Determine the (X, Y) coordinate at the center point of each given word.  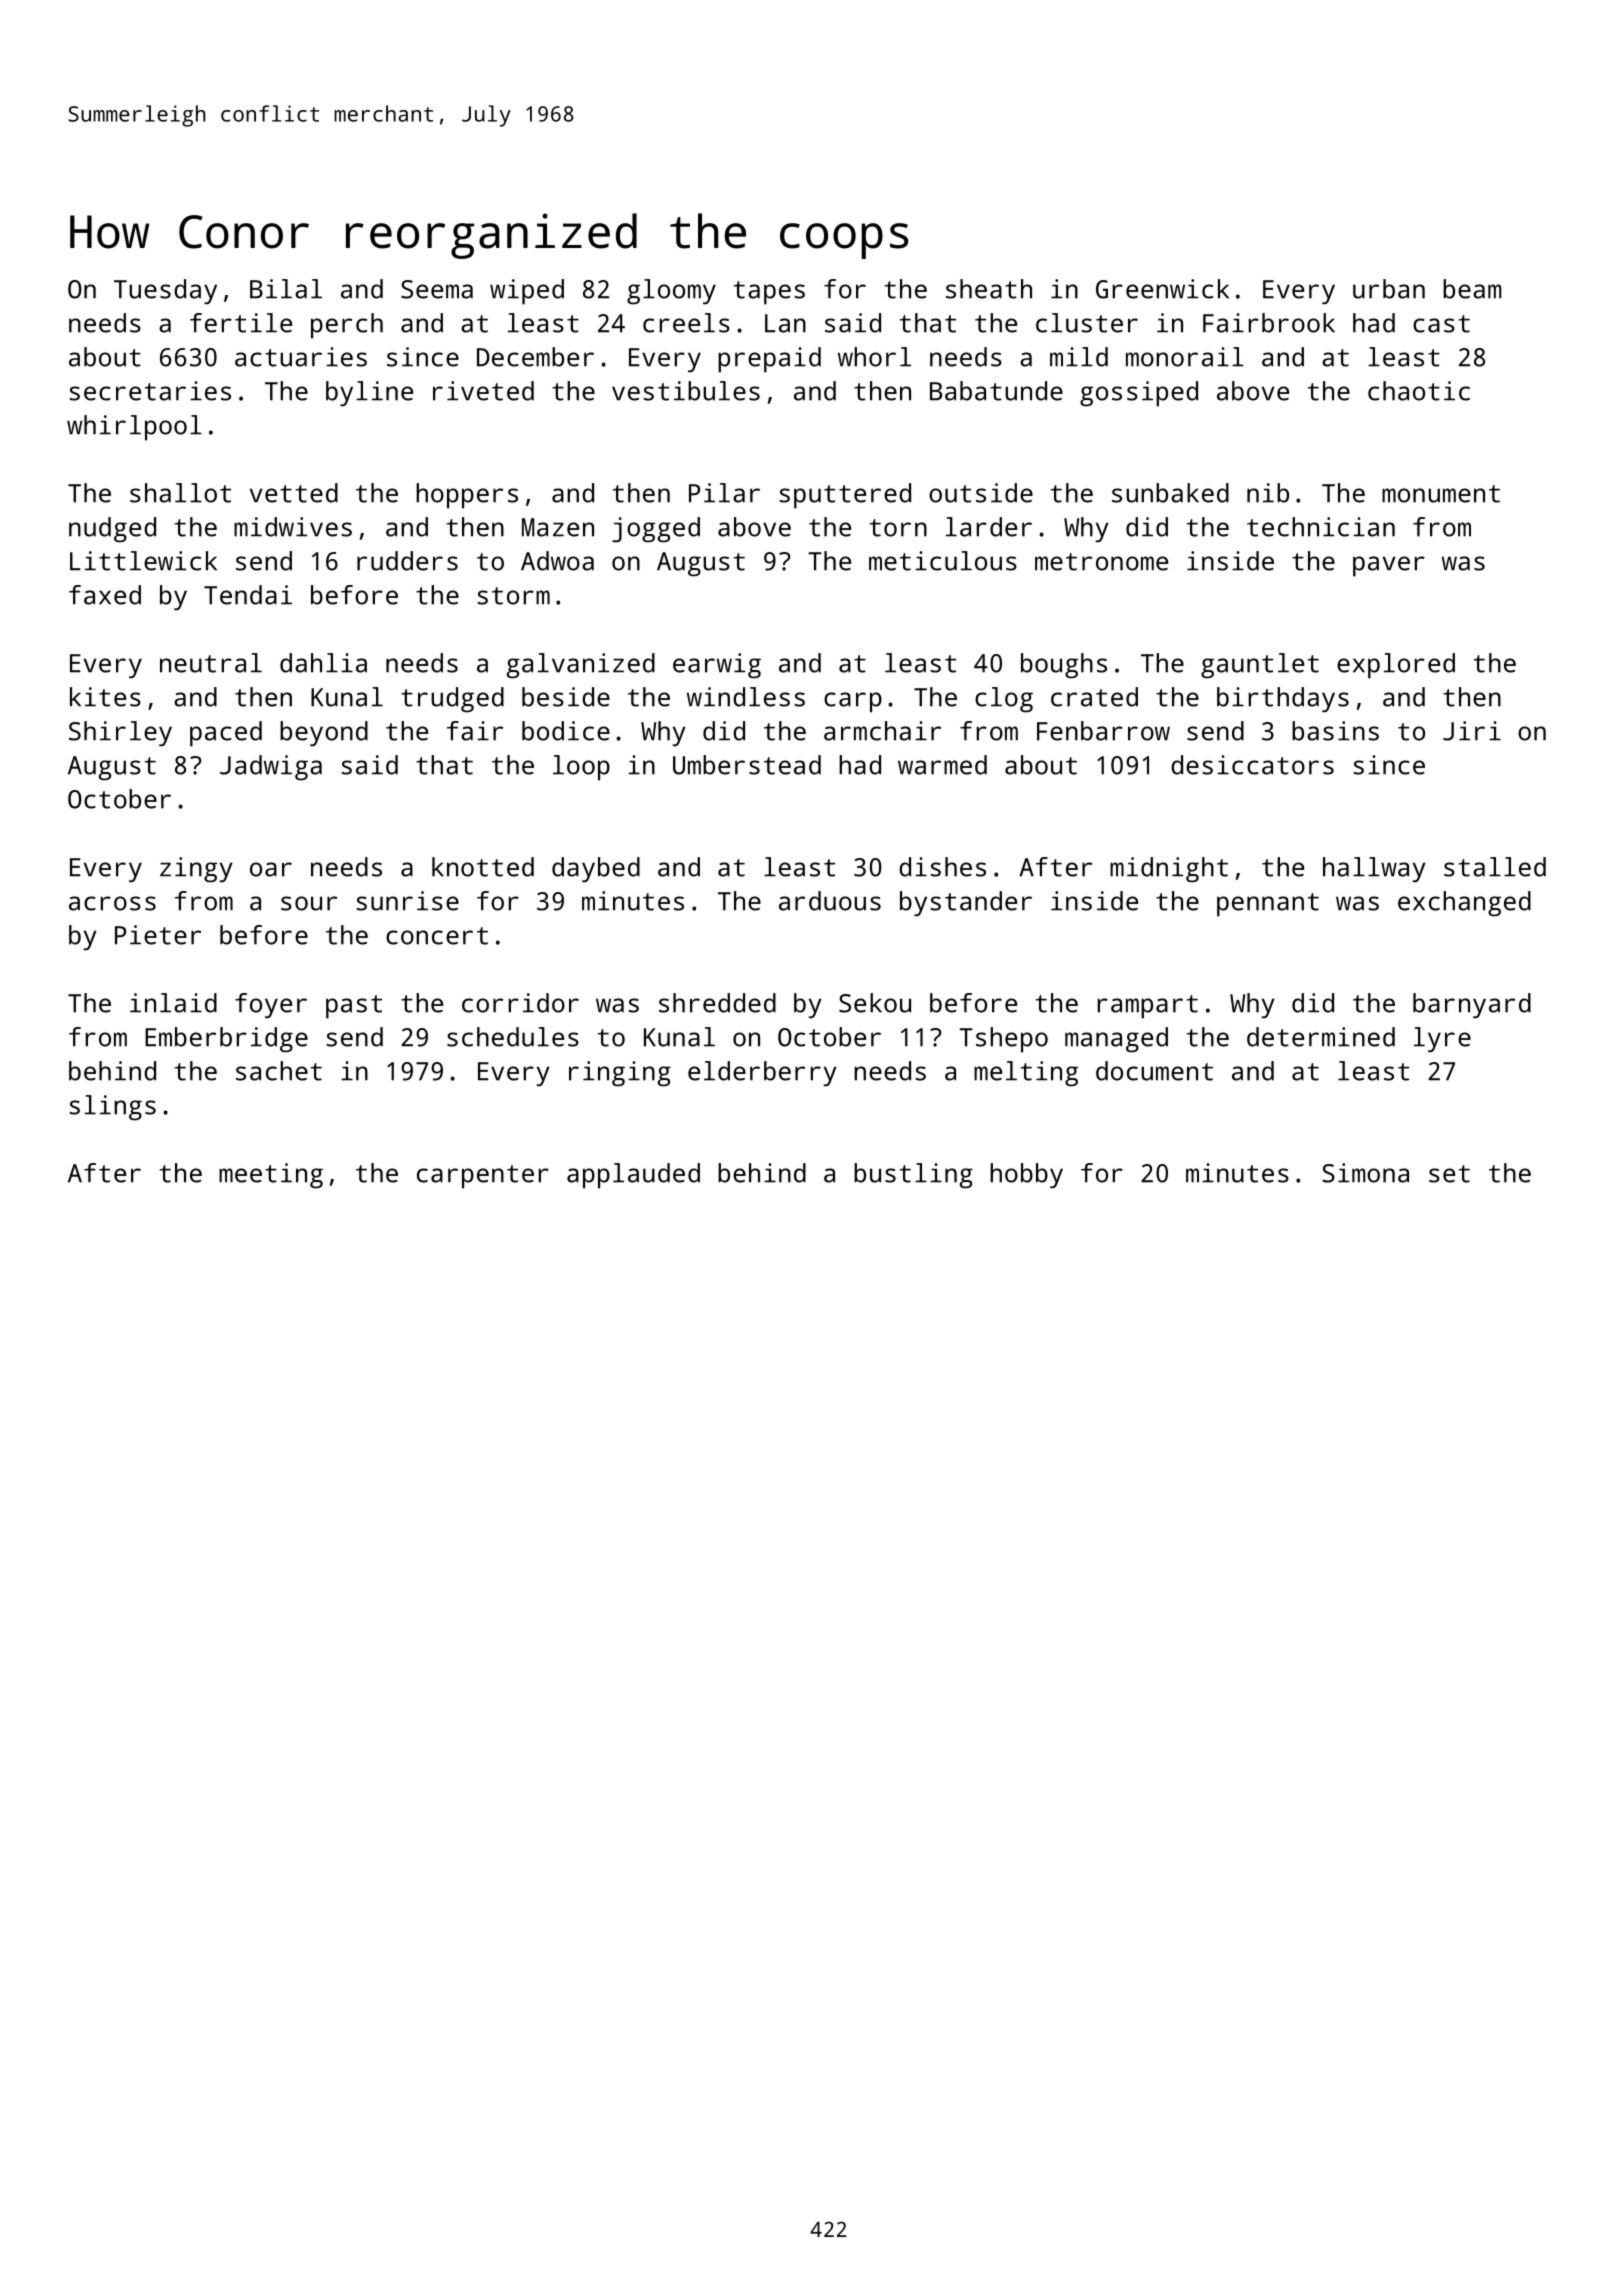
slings (112, 1108)
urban (1389, 289)
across (112, 903)
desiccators (1252, 765)
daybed (596, 870)
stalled (1495, 867)
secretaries (150, 391)
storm (513, 596)
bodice (566, 731)
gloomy (671, 292)
